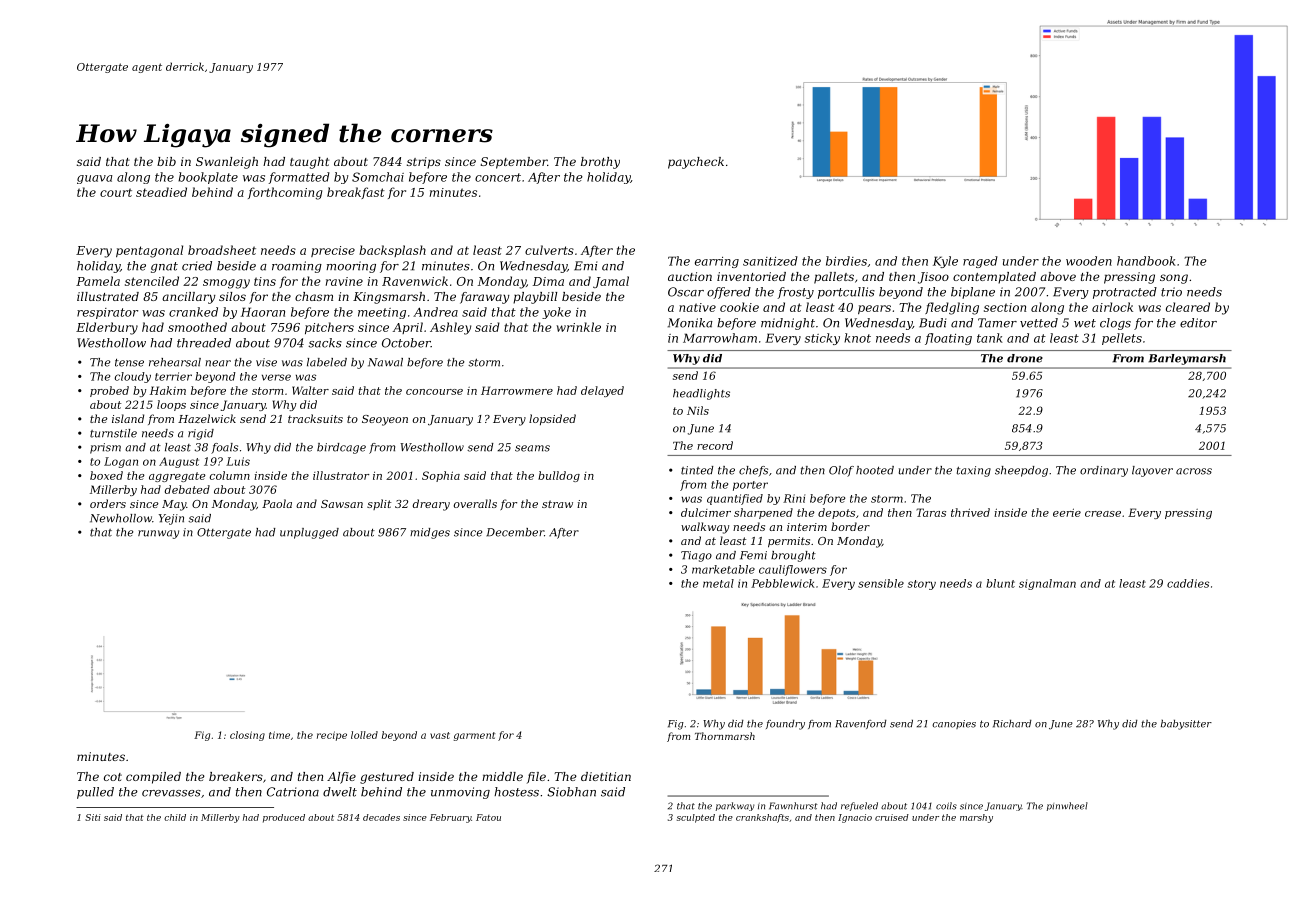 Image resolution: width=1308 pixels, height=924 pixels. What do you see at coordinates (341, 475) in the image?
I see `illustrator` at bounding box center [341, 475].
